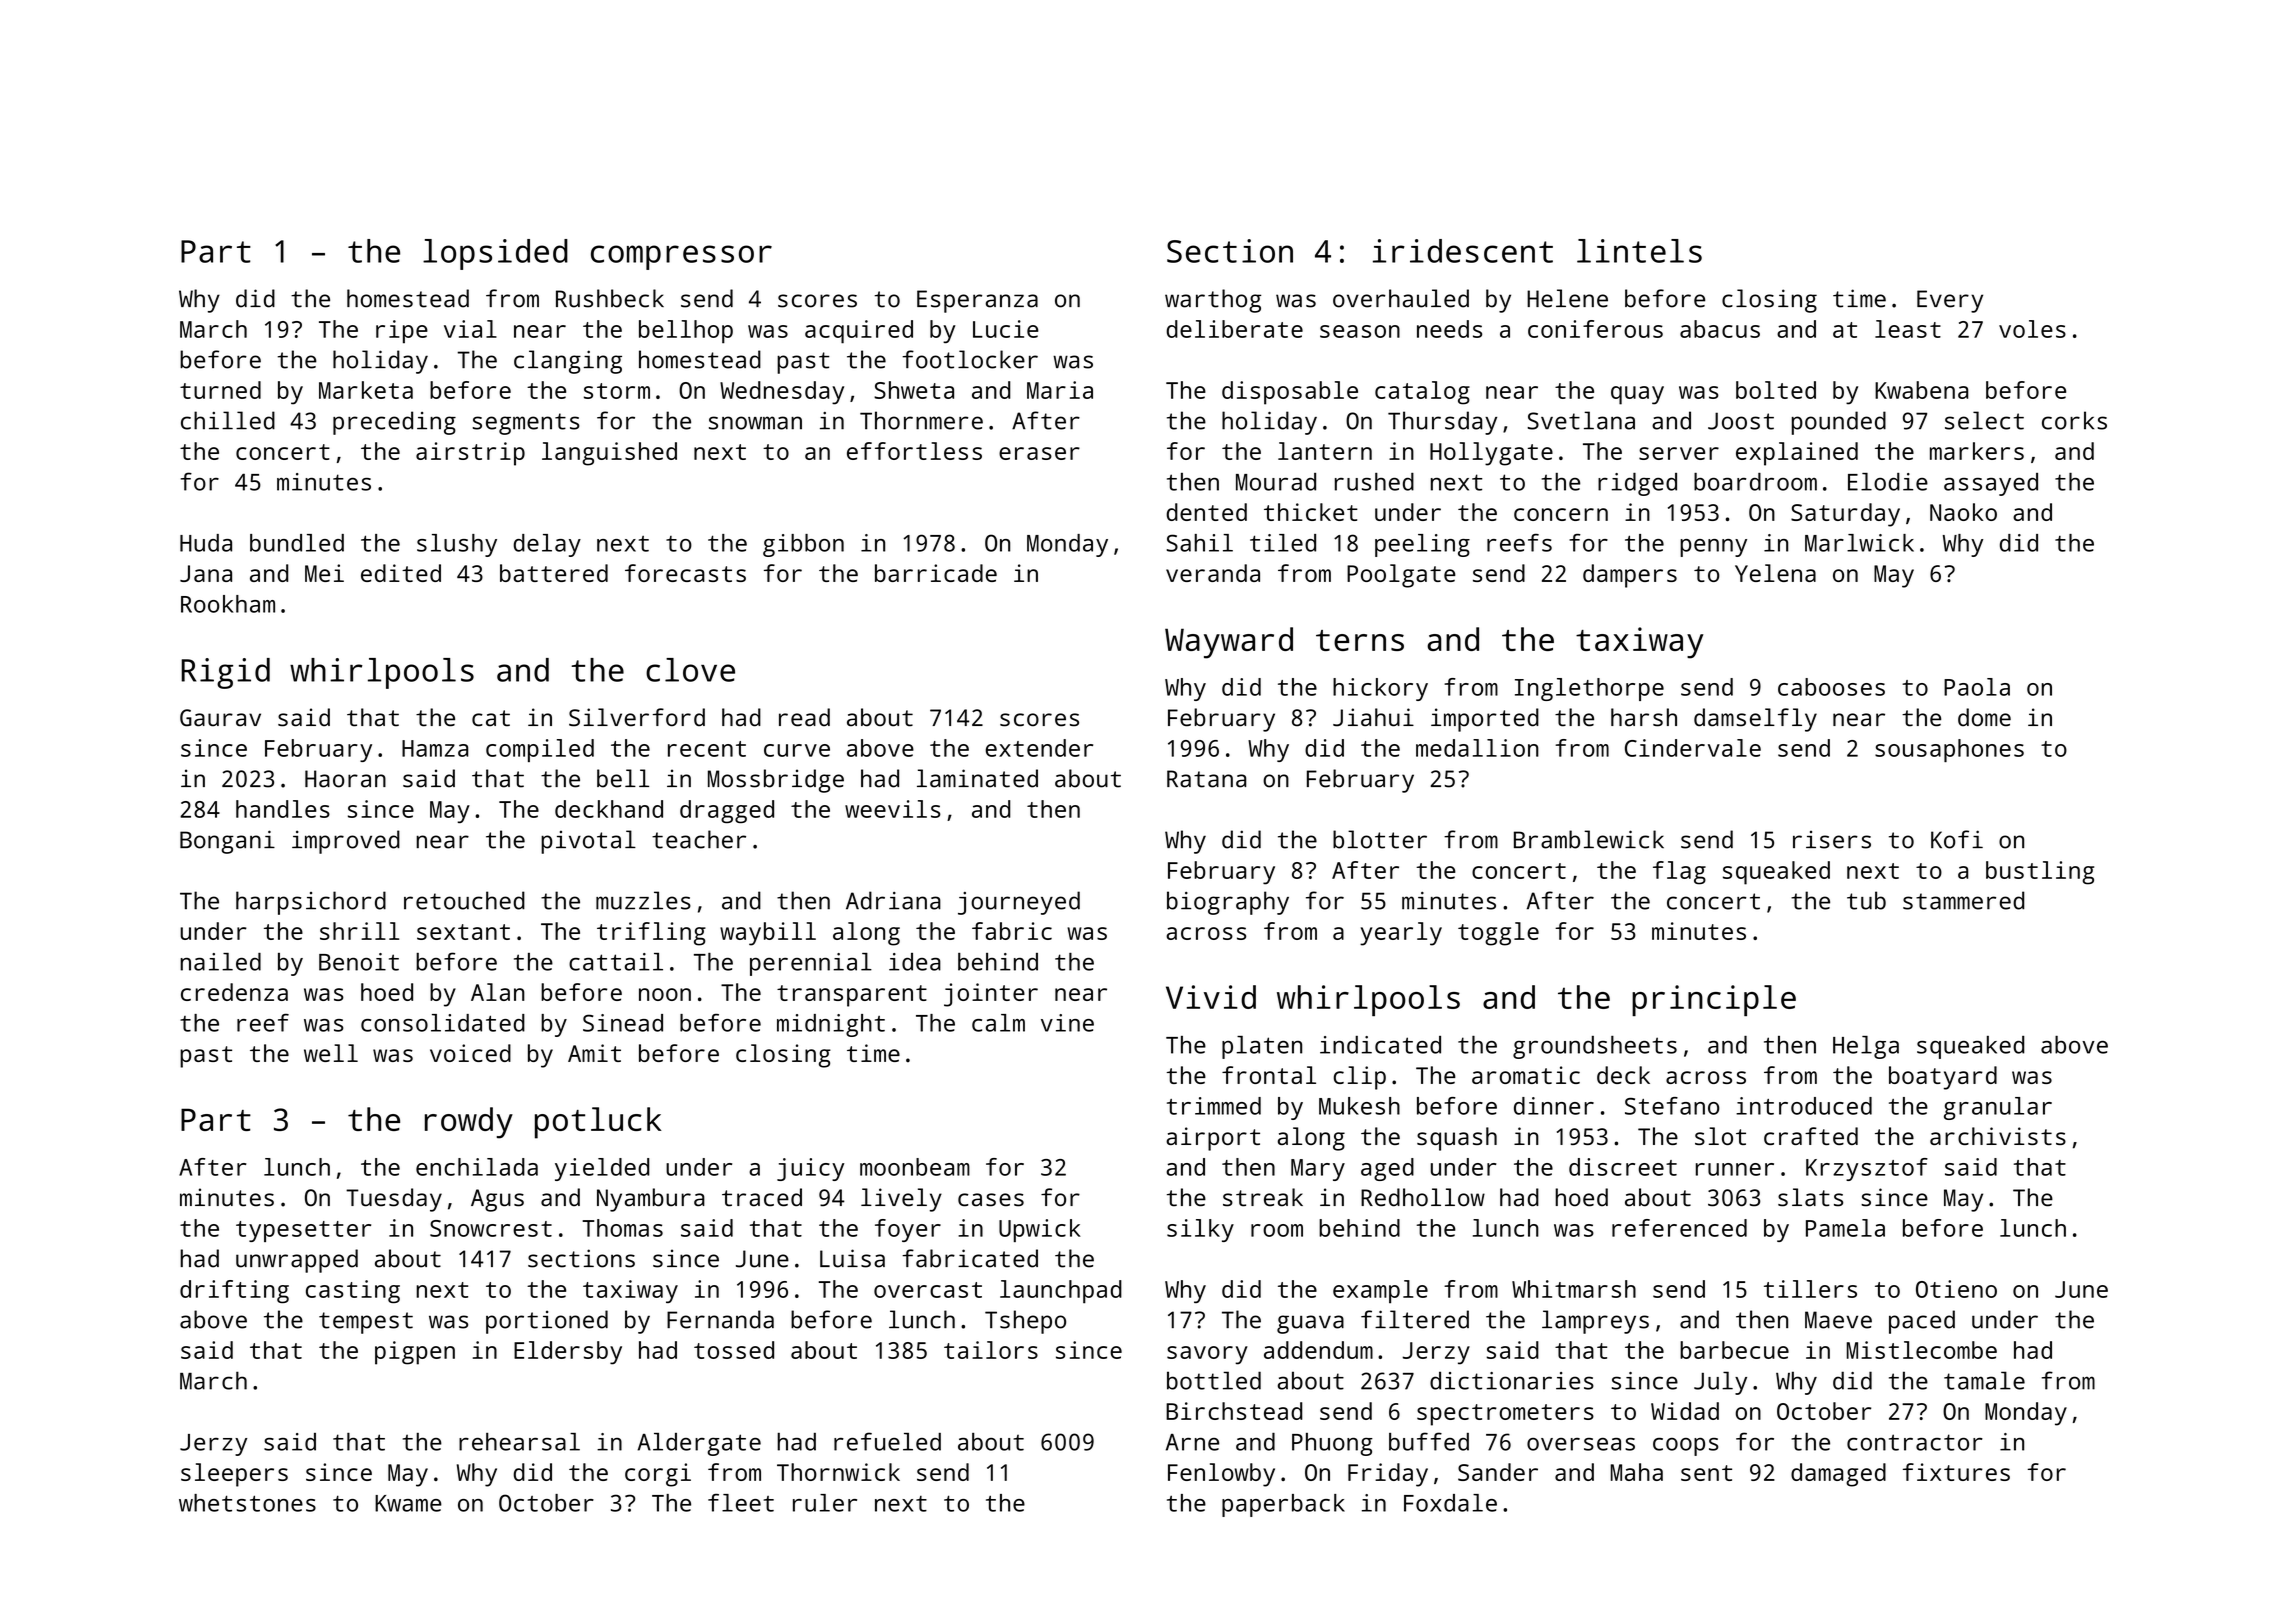  I want to click on refueled, so click(887, 1441).
